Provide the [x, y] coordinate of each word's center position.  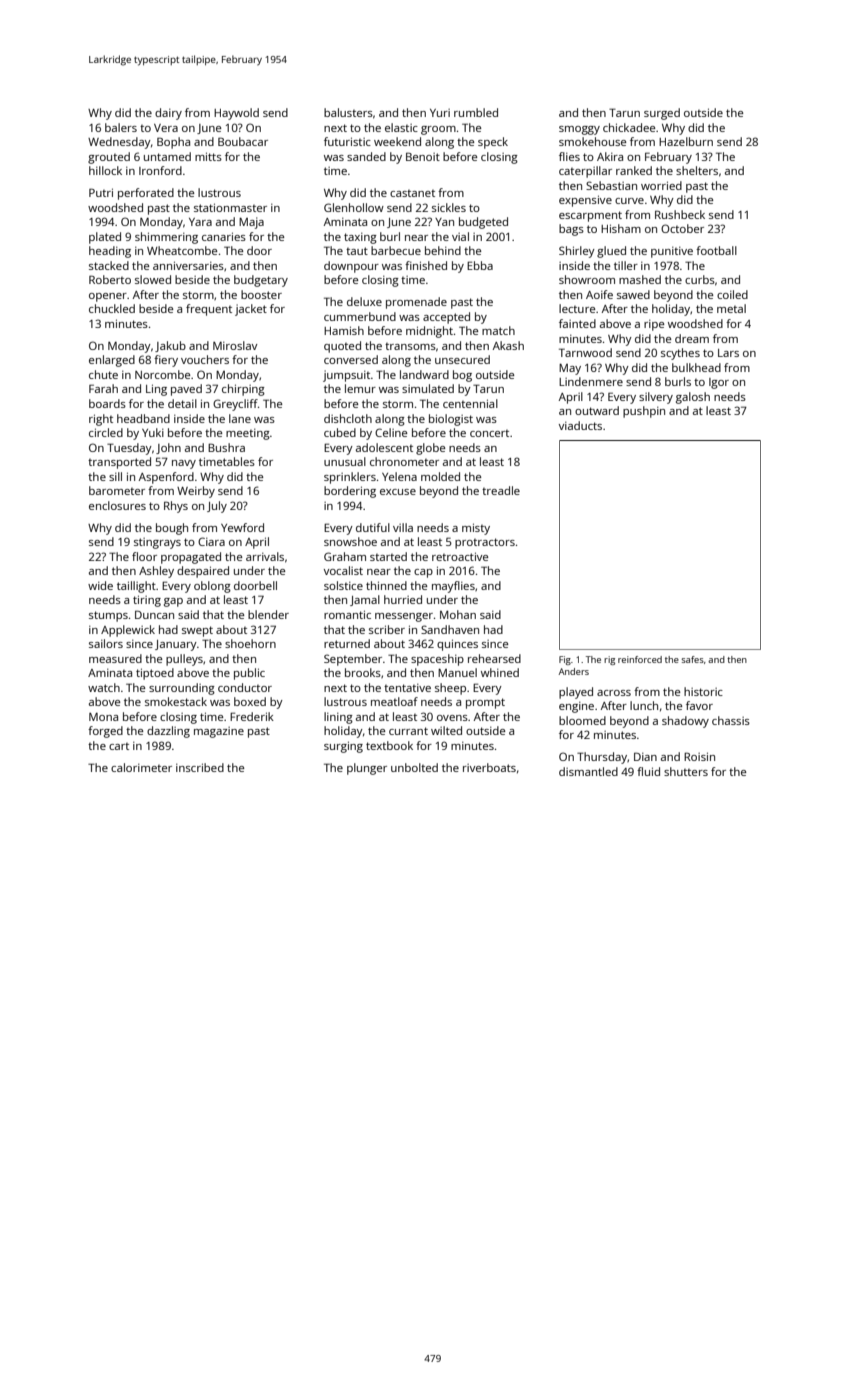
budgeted [483, 223]
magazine [219, 732]
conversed [351, 359]
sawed [633, 294]
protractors [485, 543]
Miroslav [235, 345]
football [716, 250]
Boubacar [243, 141]
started [388, 556]
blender [268, 614]
